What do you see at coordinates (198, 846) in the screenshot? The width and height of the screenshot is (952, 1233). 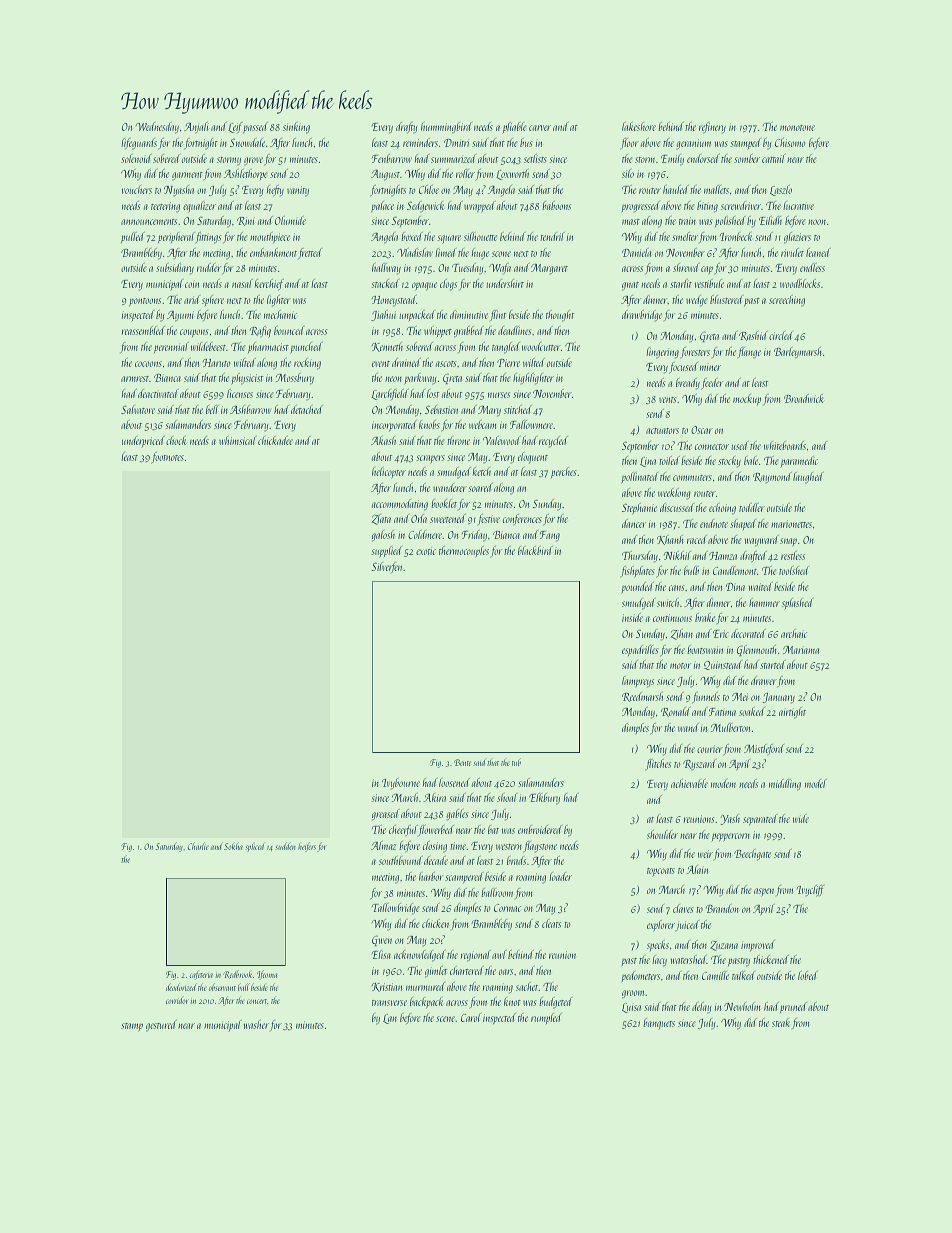 I see `Charlie` at bounding box center [198, 846].
